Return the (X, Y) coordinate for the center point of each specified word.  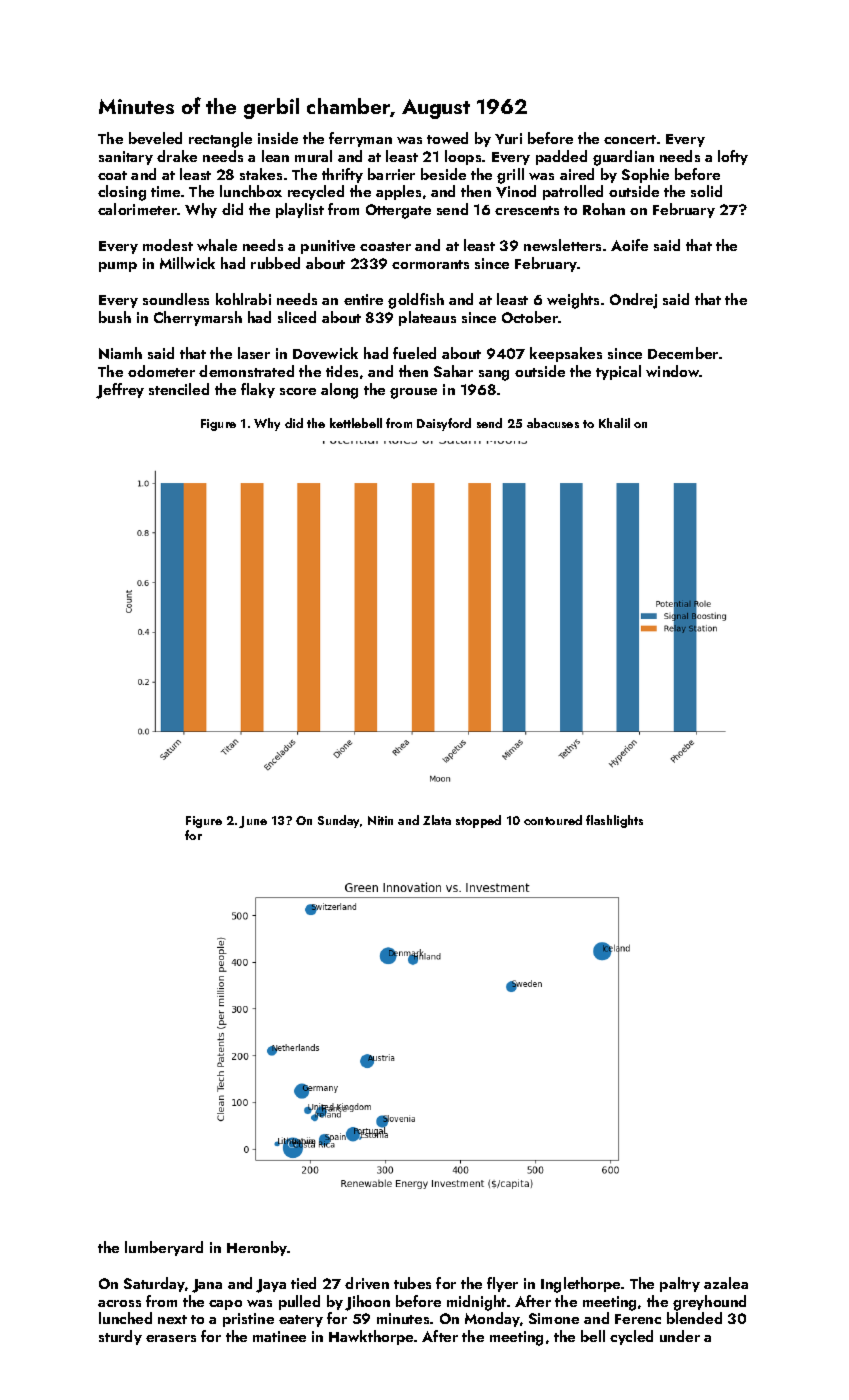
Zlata (437, 820)
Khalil (614, 423)
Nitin (380, 820)
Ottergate (398, 211)
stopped (478, 821)
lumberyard (164, 1248)
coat (112, 175)
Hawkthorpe (371, 1337)
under (680, 1336)
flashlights (614, 821)
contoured (553, 820)
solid (706, 191)
